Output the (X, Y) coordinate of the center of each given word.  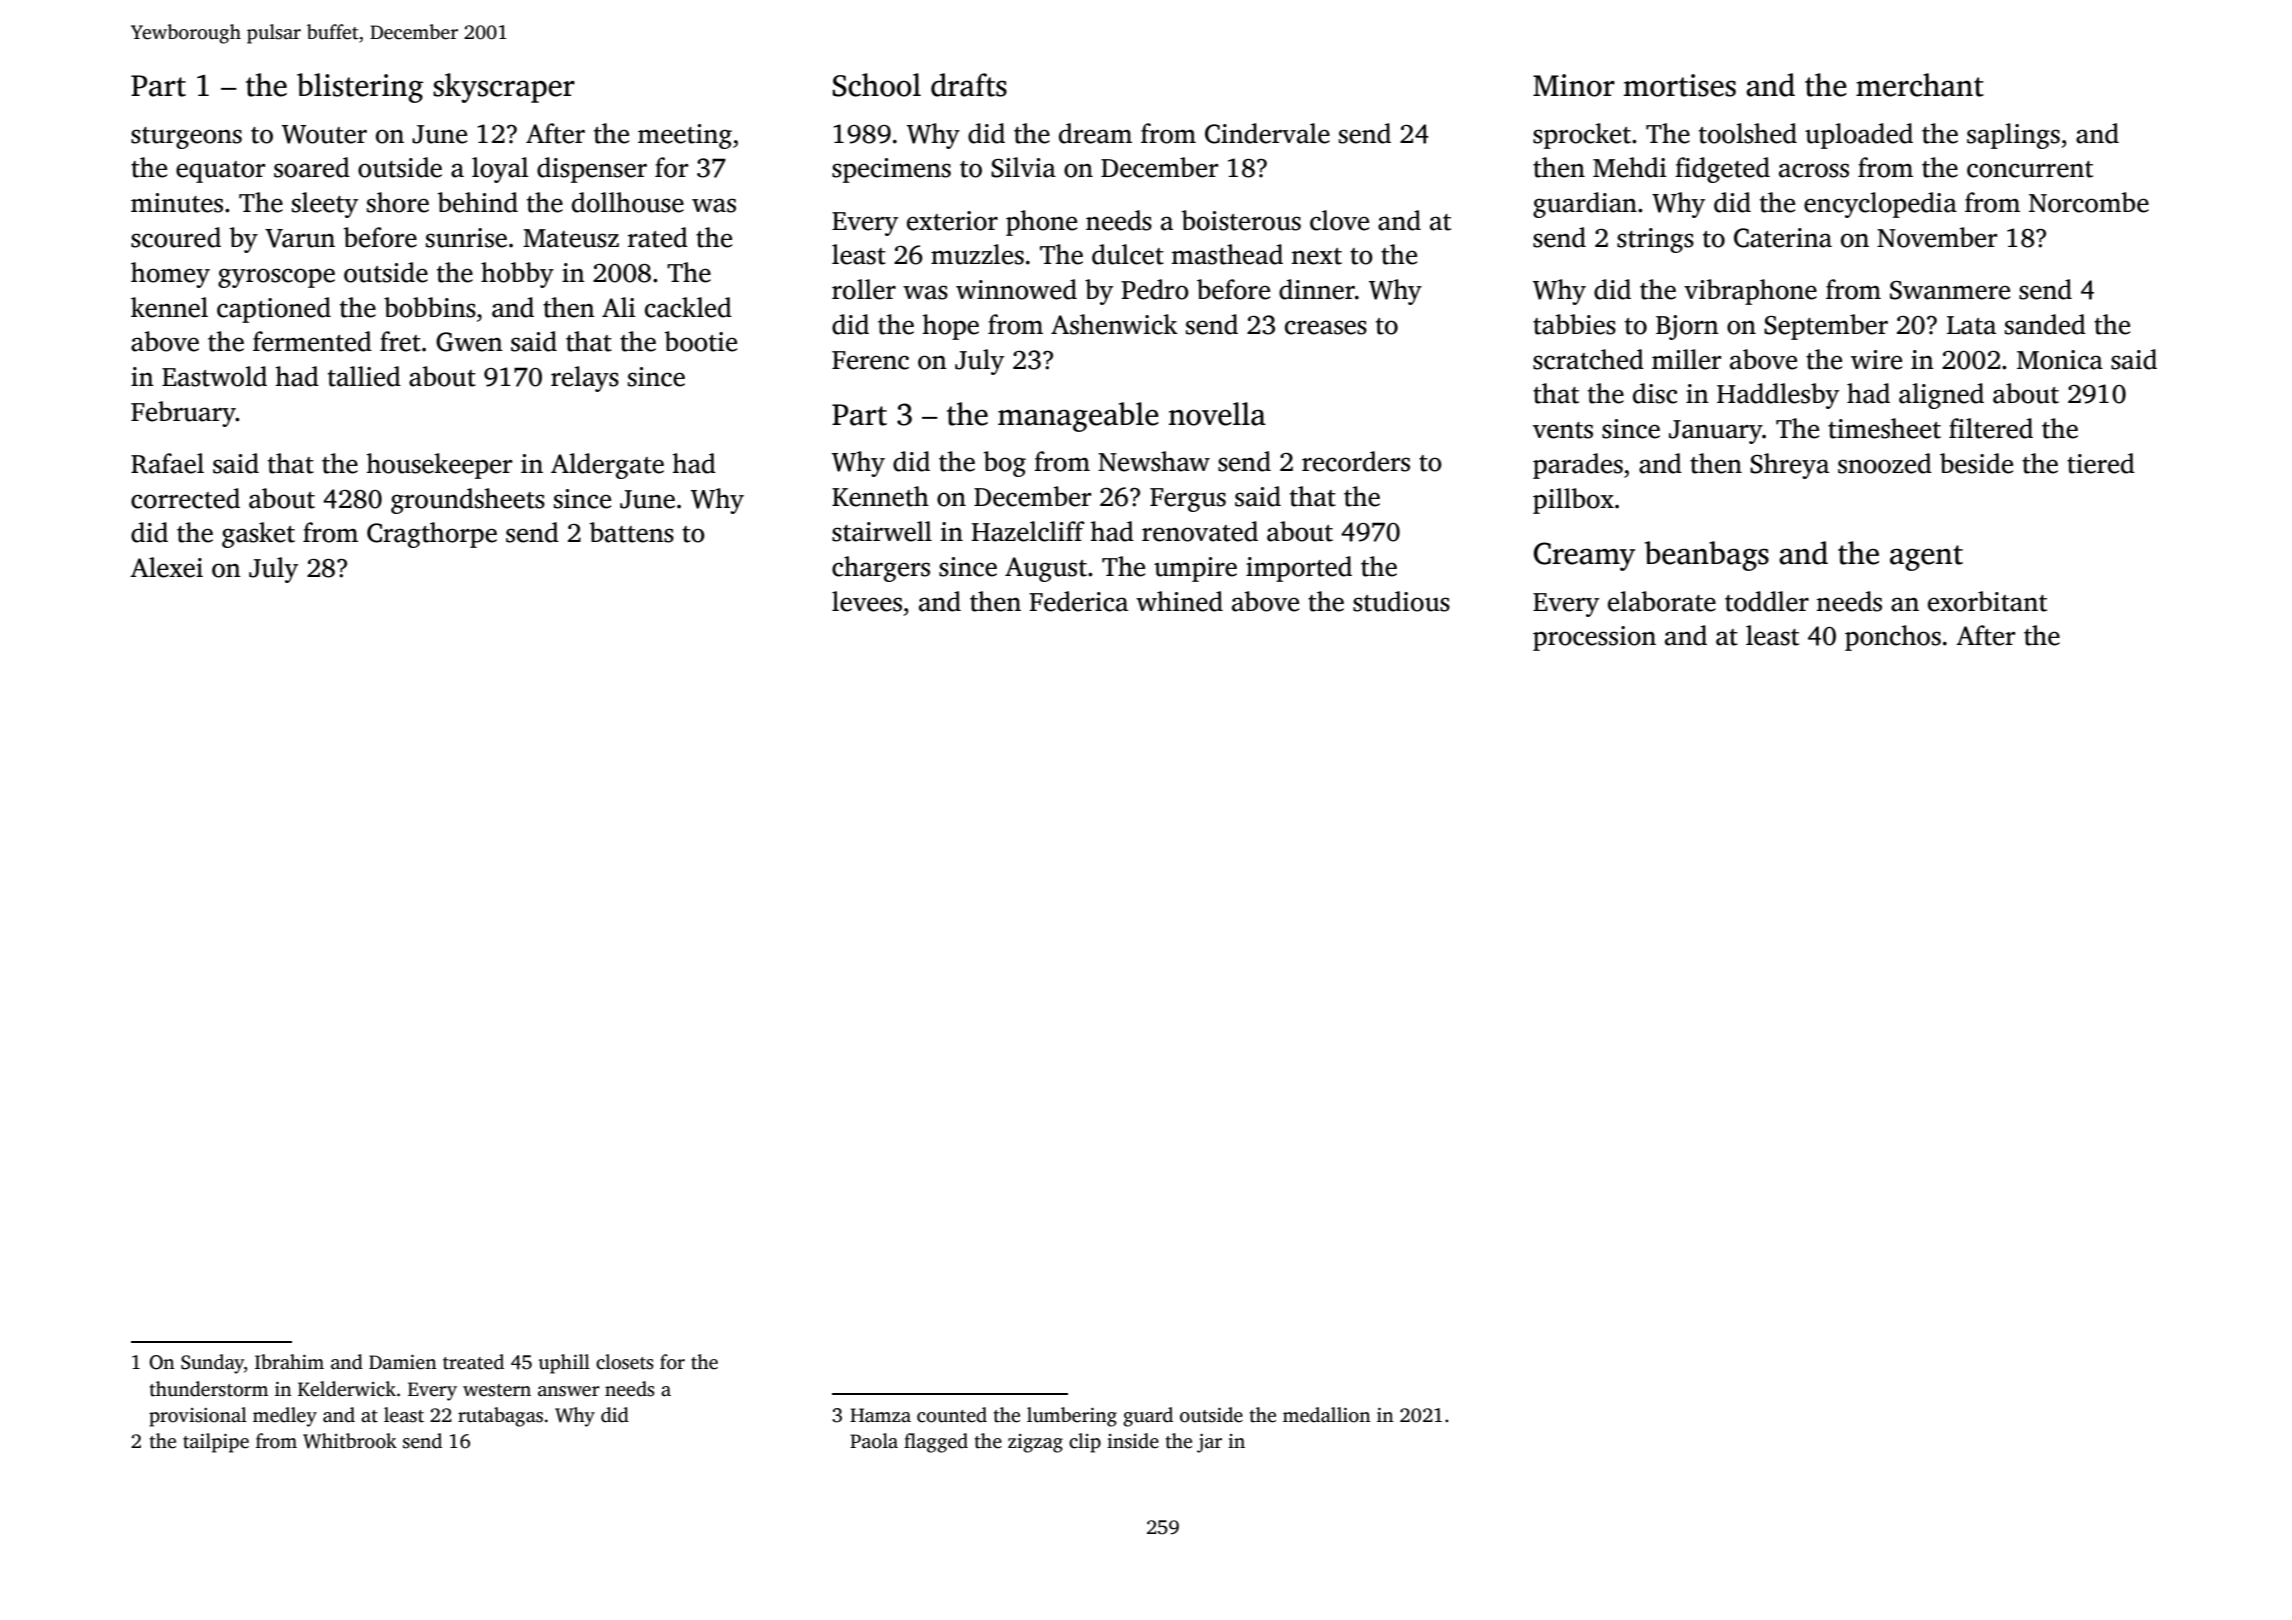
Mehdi (1629, 167)
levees (867, 601)
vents (1563, 430)
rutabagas (500, 1417)
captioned (274, 310)
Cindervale (1267, 133)
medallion (1327, 1415)
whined (1179, 601)
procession (1594, 638)
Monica (2060, 360)
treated (473, 1362)
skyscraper (504, 88)
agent (1926, 558)
